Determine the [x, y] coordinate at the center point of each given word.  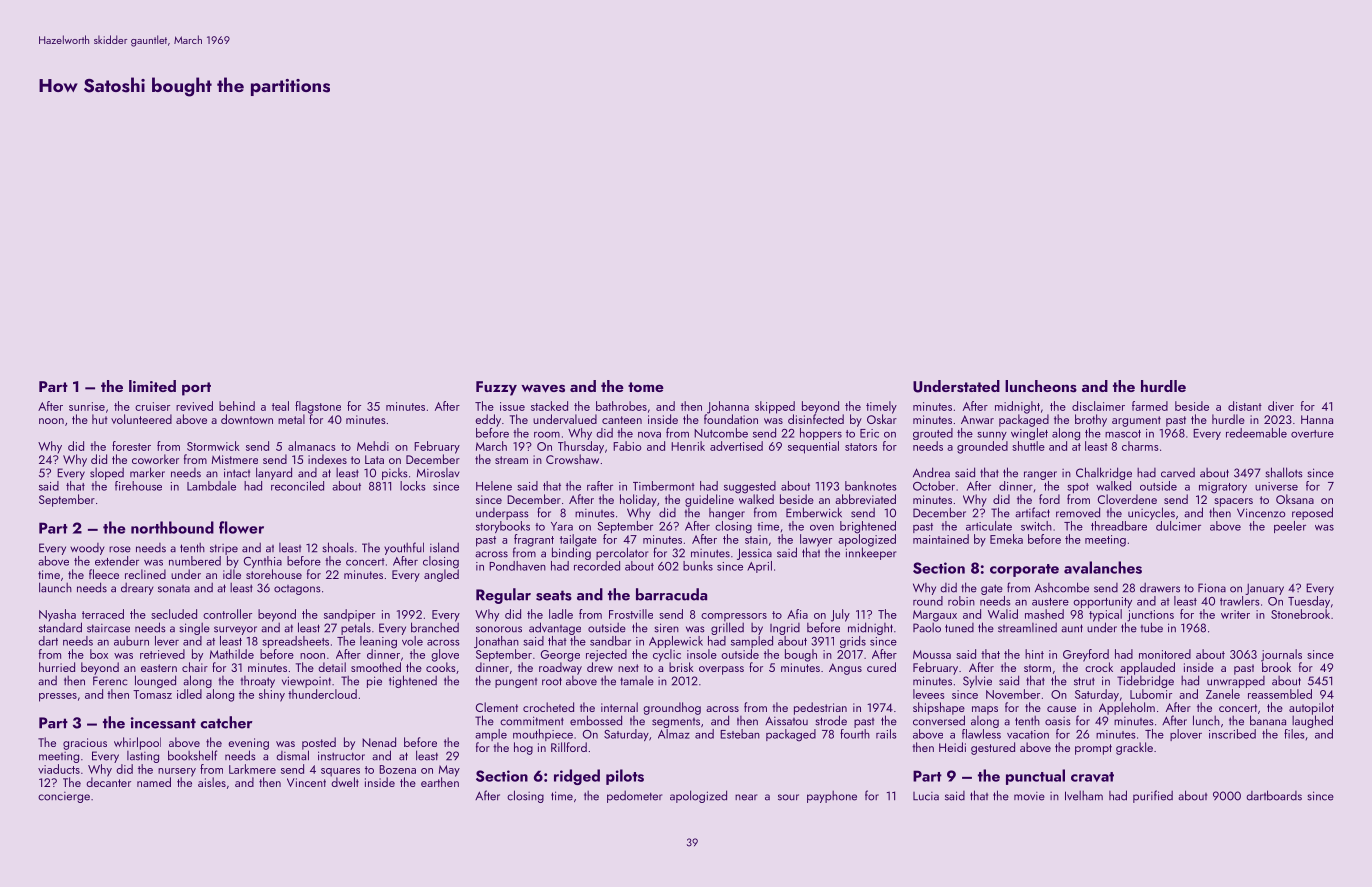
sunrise [87, 406]
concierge [64, 797]
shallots [1284, 472]
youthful [404, 548]
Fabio [627, 446]
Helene [494, 486]
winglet [1029, 434]
